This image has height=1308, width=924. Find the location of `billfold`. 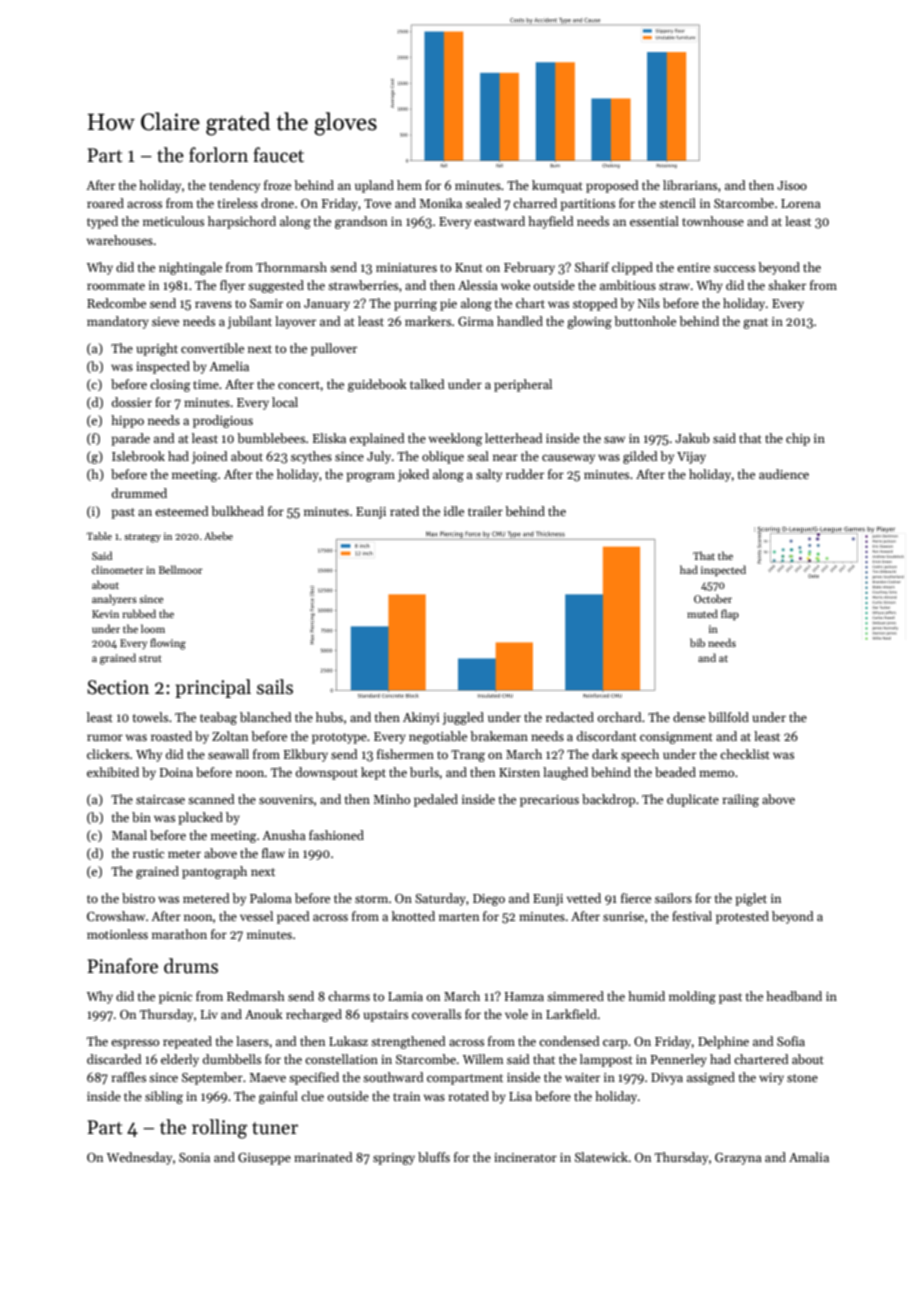

billfold is located at coordinates (728, 717).
